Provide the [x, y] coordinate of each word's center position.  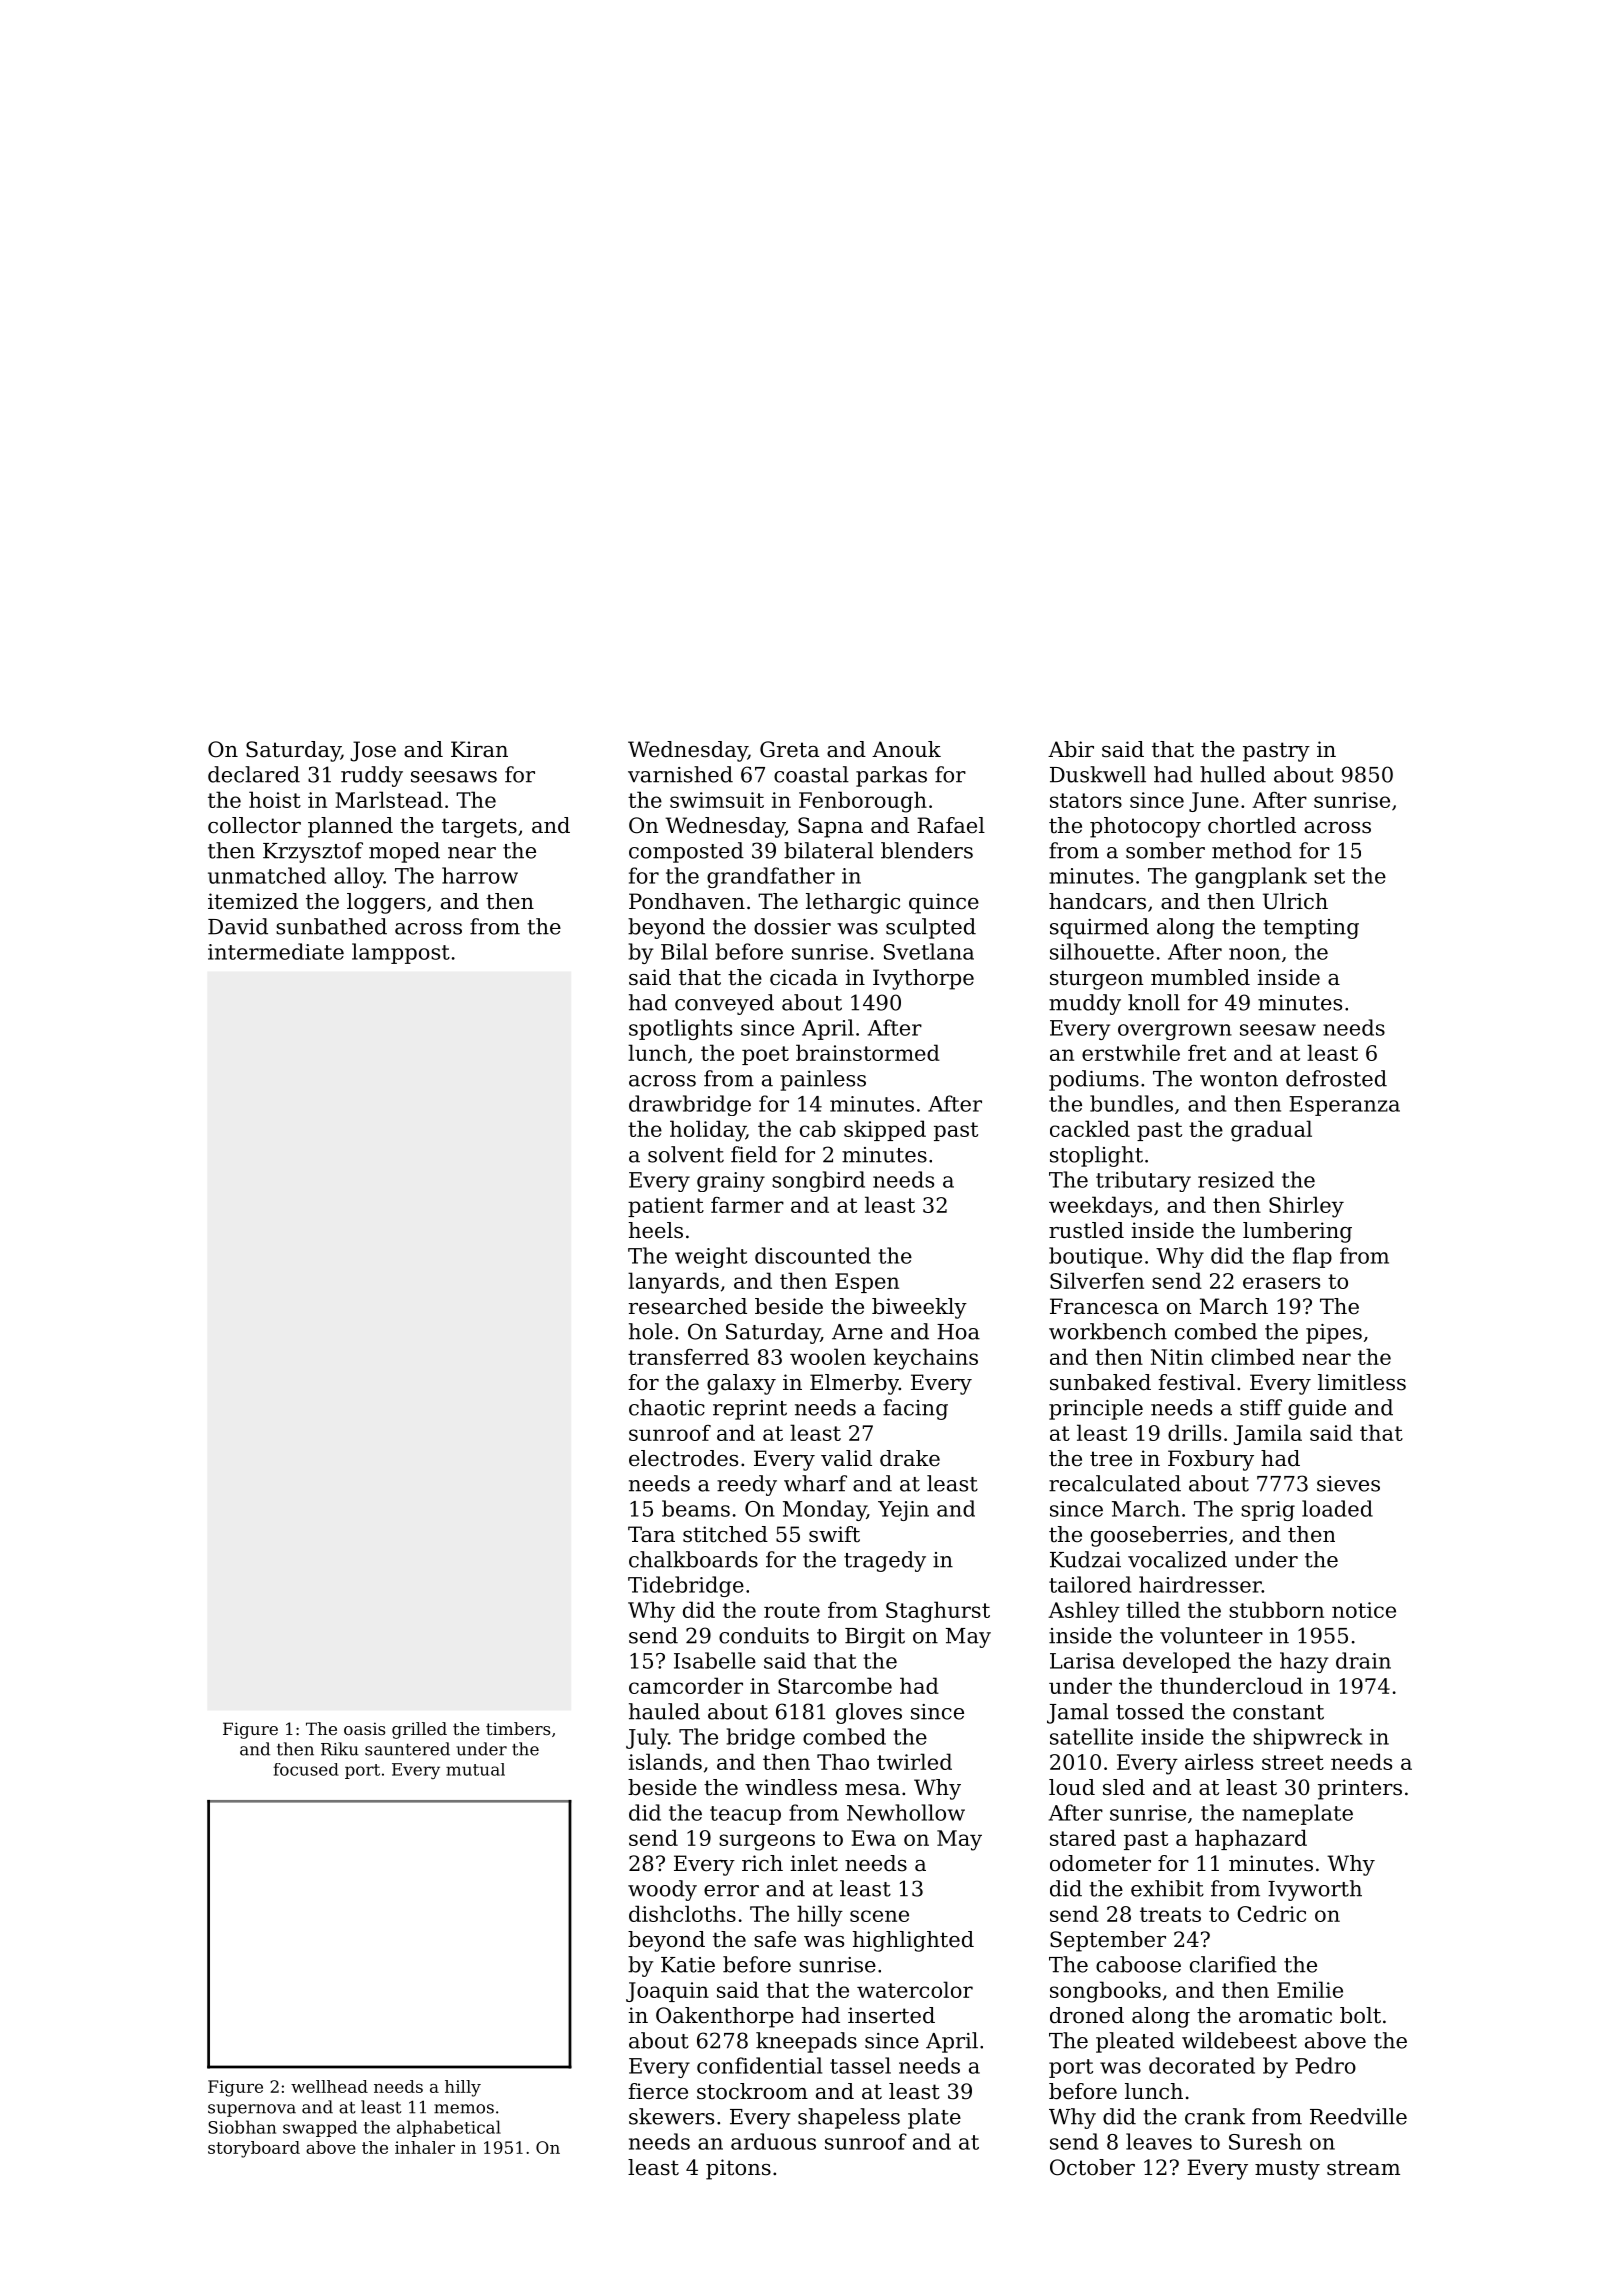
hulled [1233, 774]
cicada [804, 977]
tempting [1311, 929]
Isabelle [715, 1660]
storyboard [254, 2149]
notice [1364, 1610]
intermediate [276, 951]
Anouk [906, 749]
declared [254, 774]
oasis [365, 1728]
